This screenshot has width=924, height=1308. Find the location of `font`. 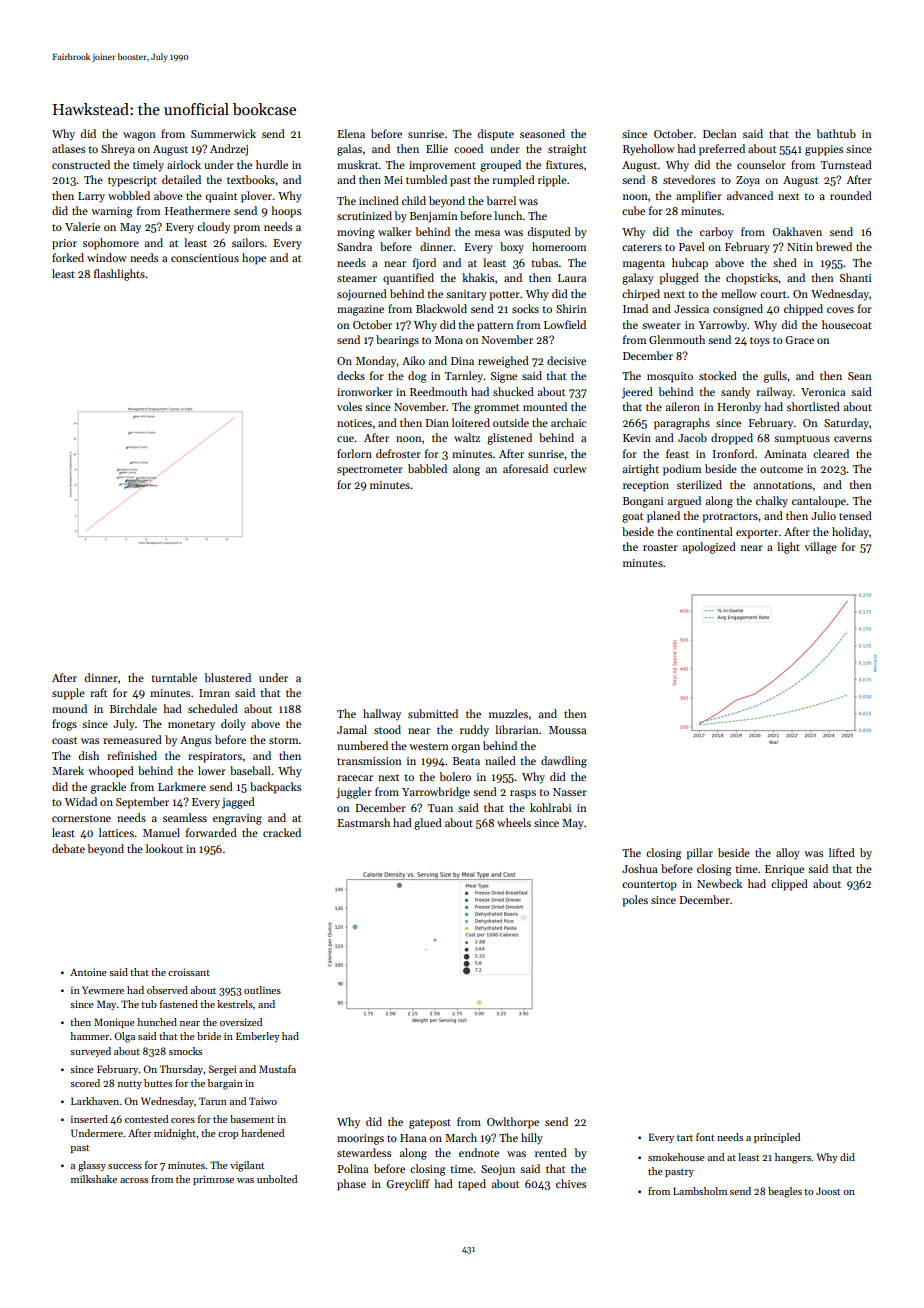

font is located at coordinates (705, 1137).
